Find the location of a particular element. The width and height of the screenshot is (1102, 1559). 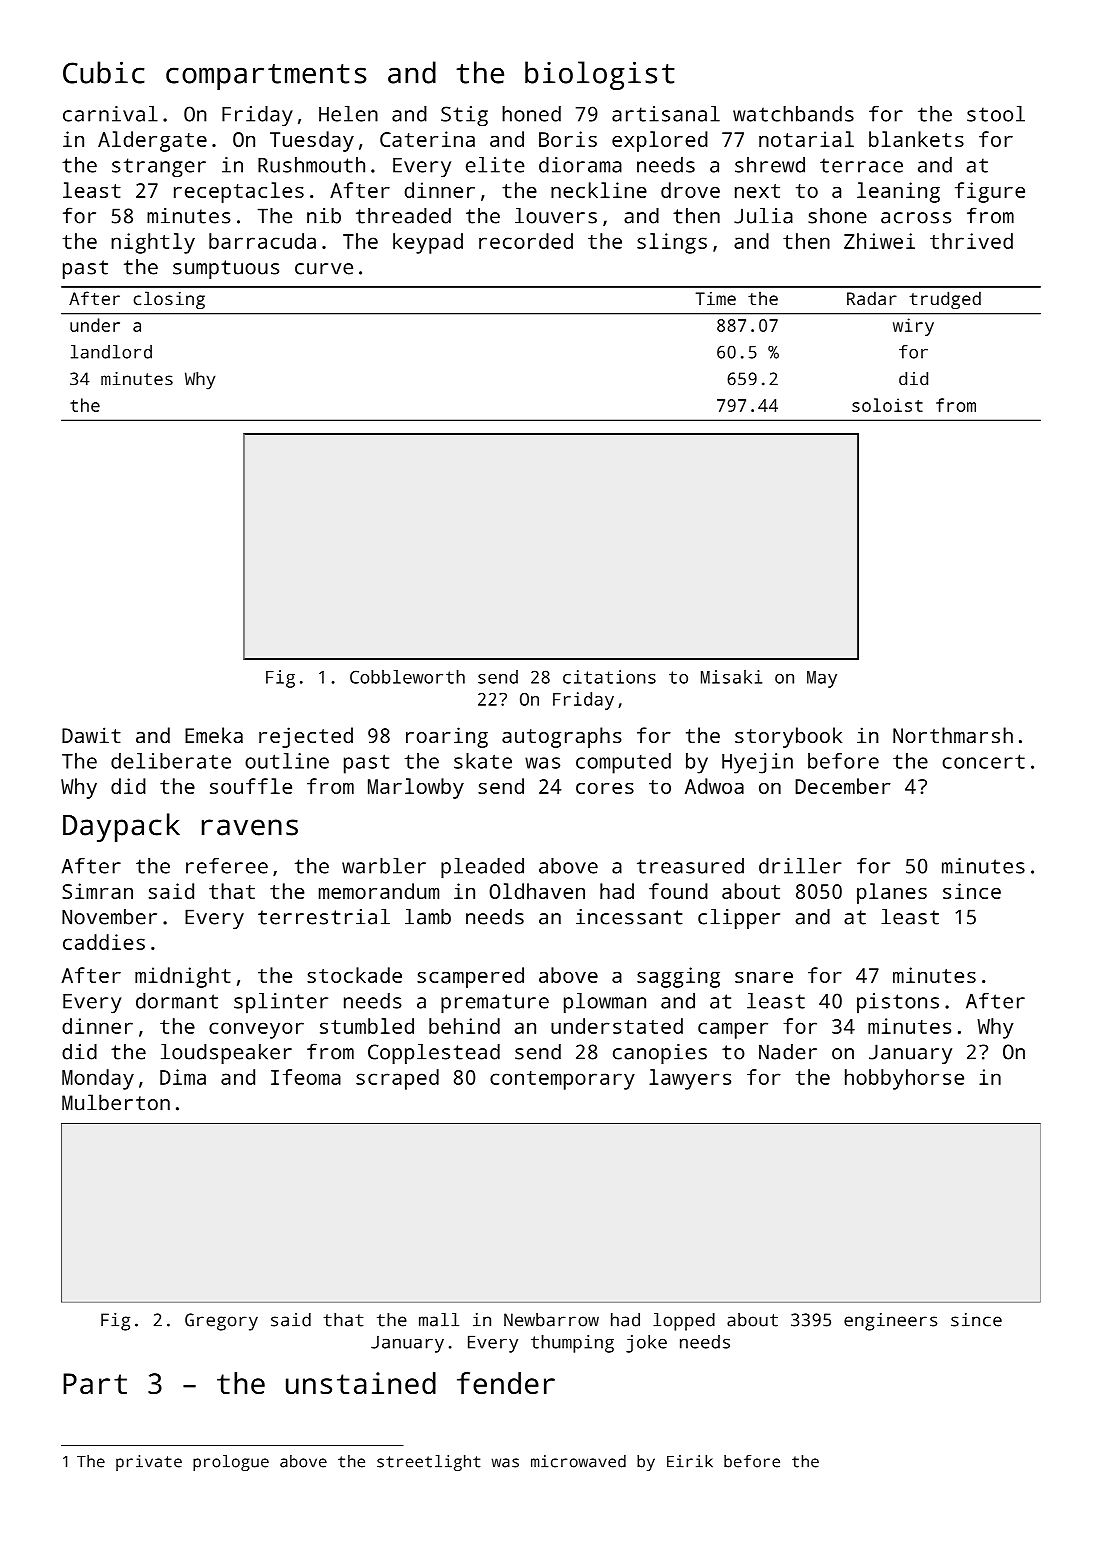

stool is located at coordinates (996, 114).
